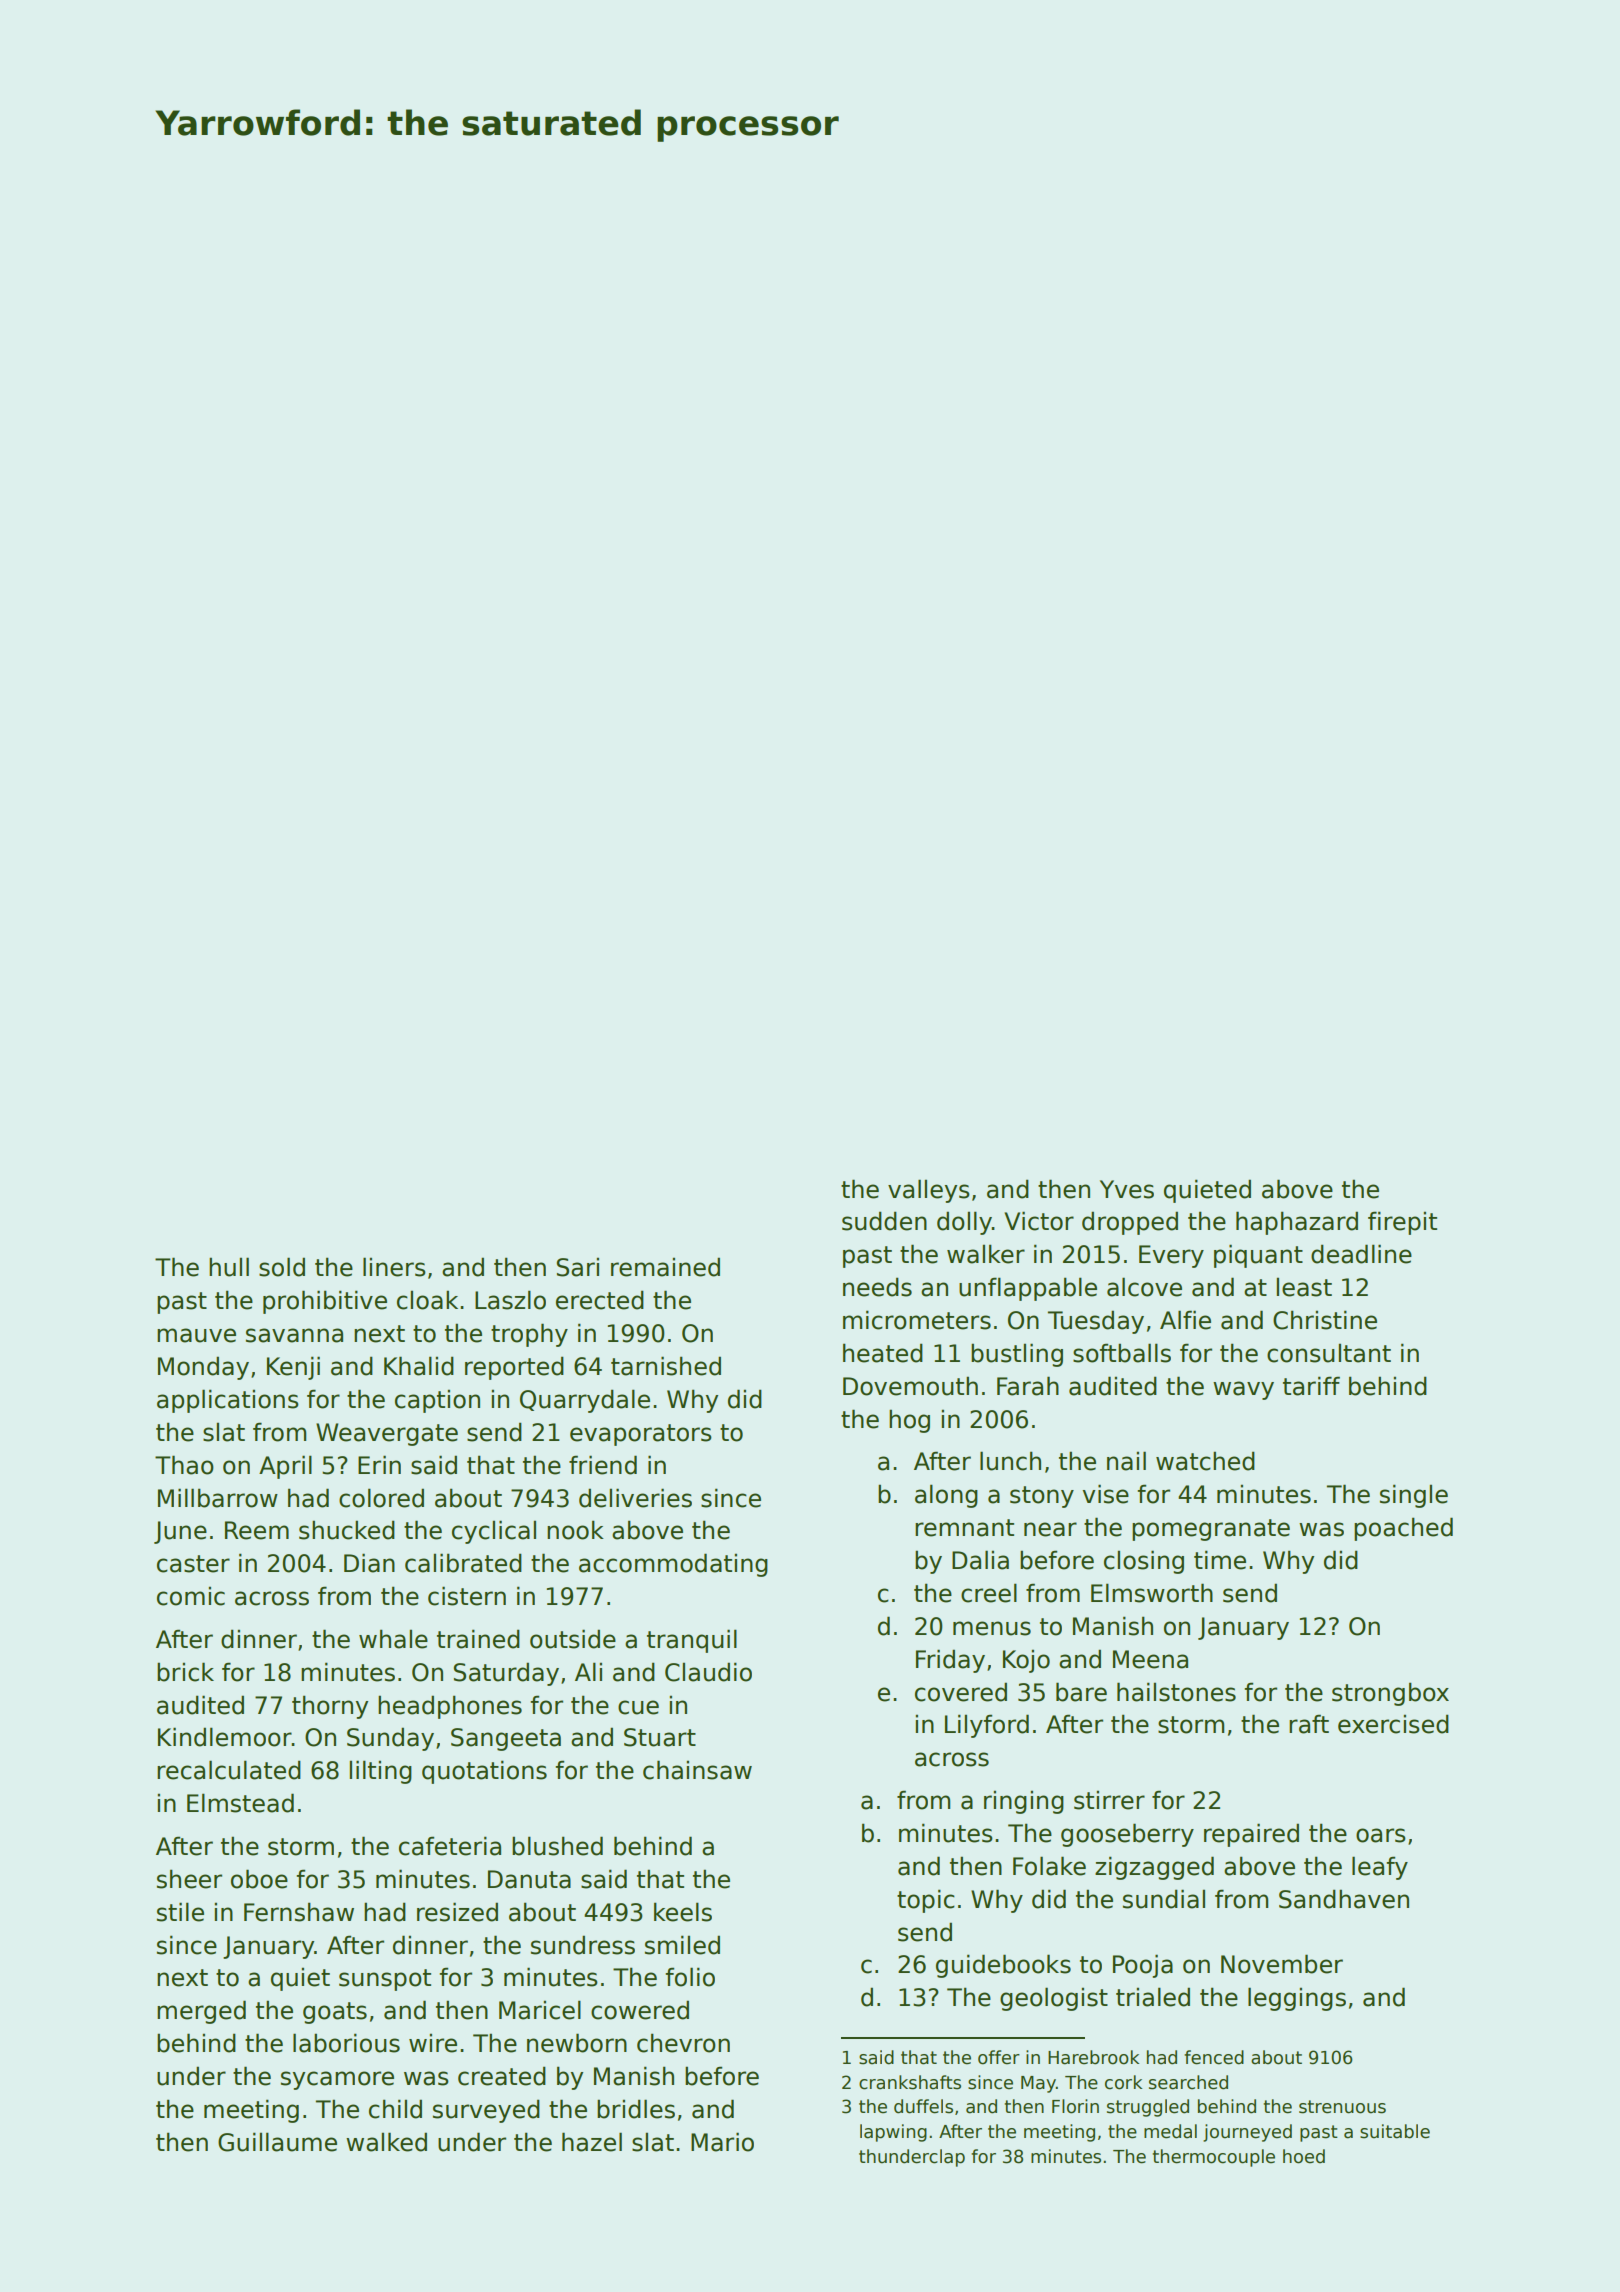  Describe the element at coordinates (390, 1739) in the screenshot. I see `Sunday` at that location.
